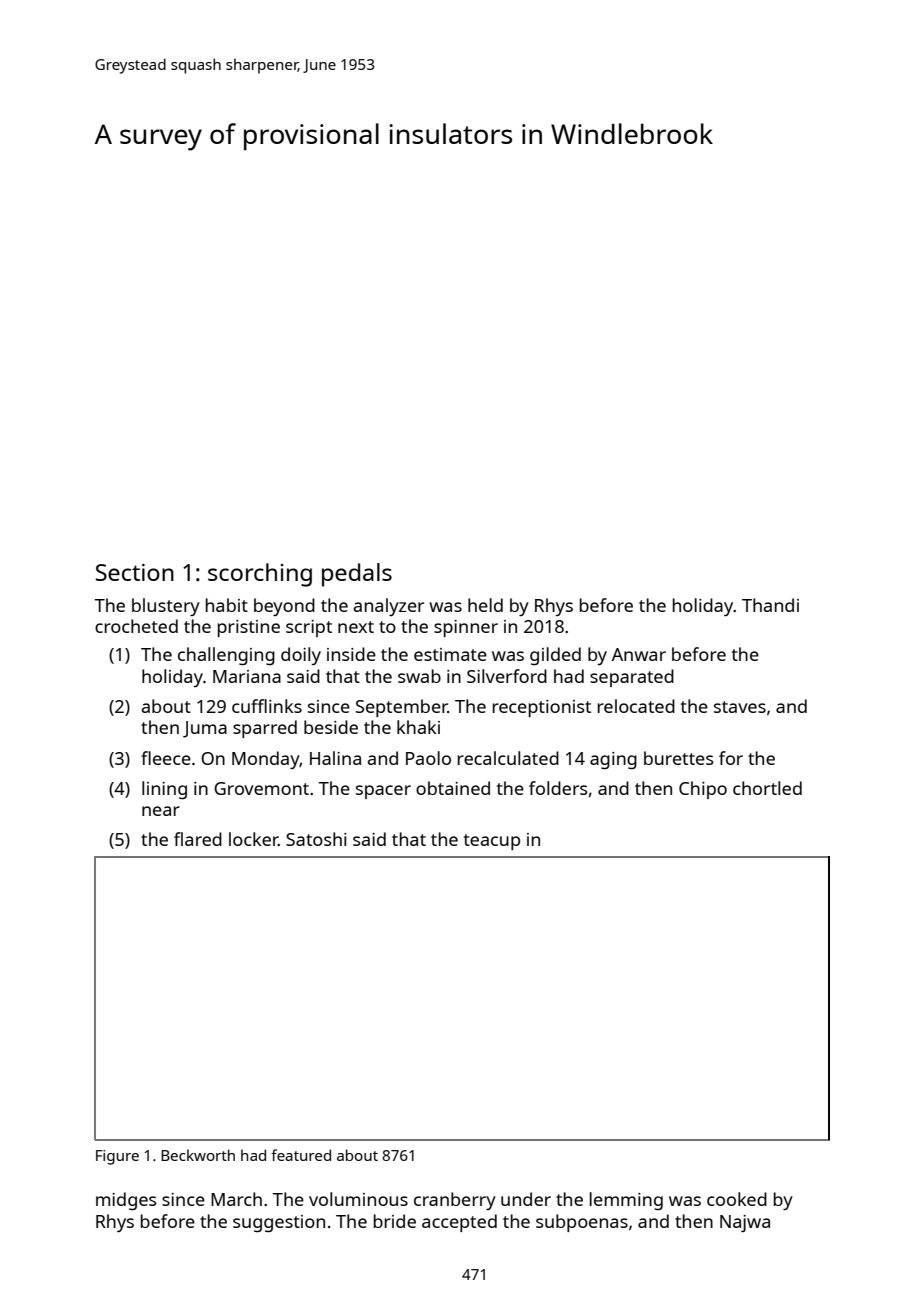 The width and height of the document is (924, 1314). I want to click on receptionist, so click(542, 708).
